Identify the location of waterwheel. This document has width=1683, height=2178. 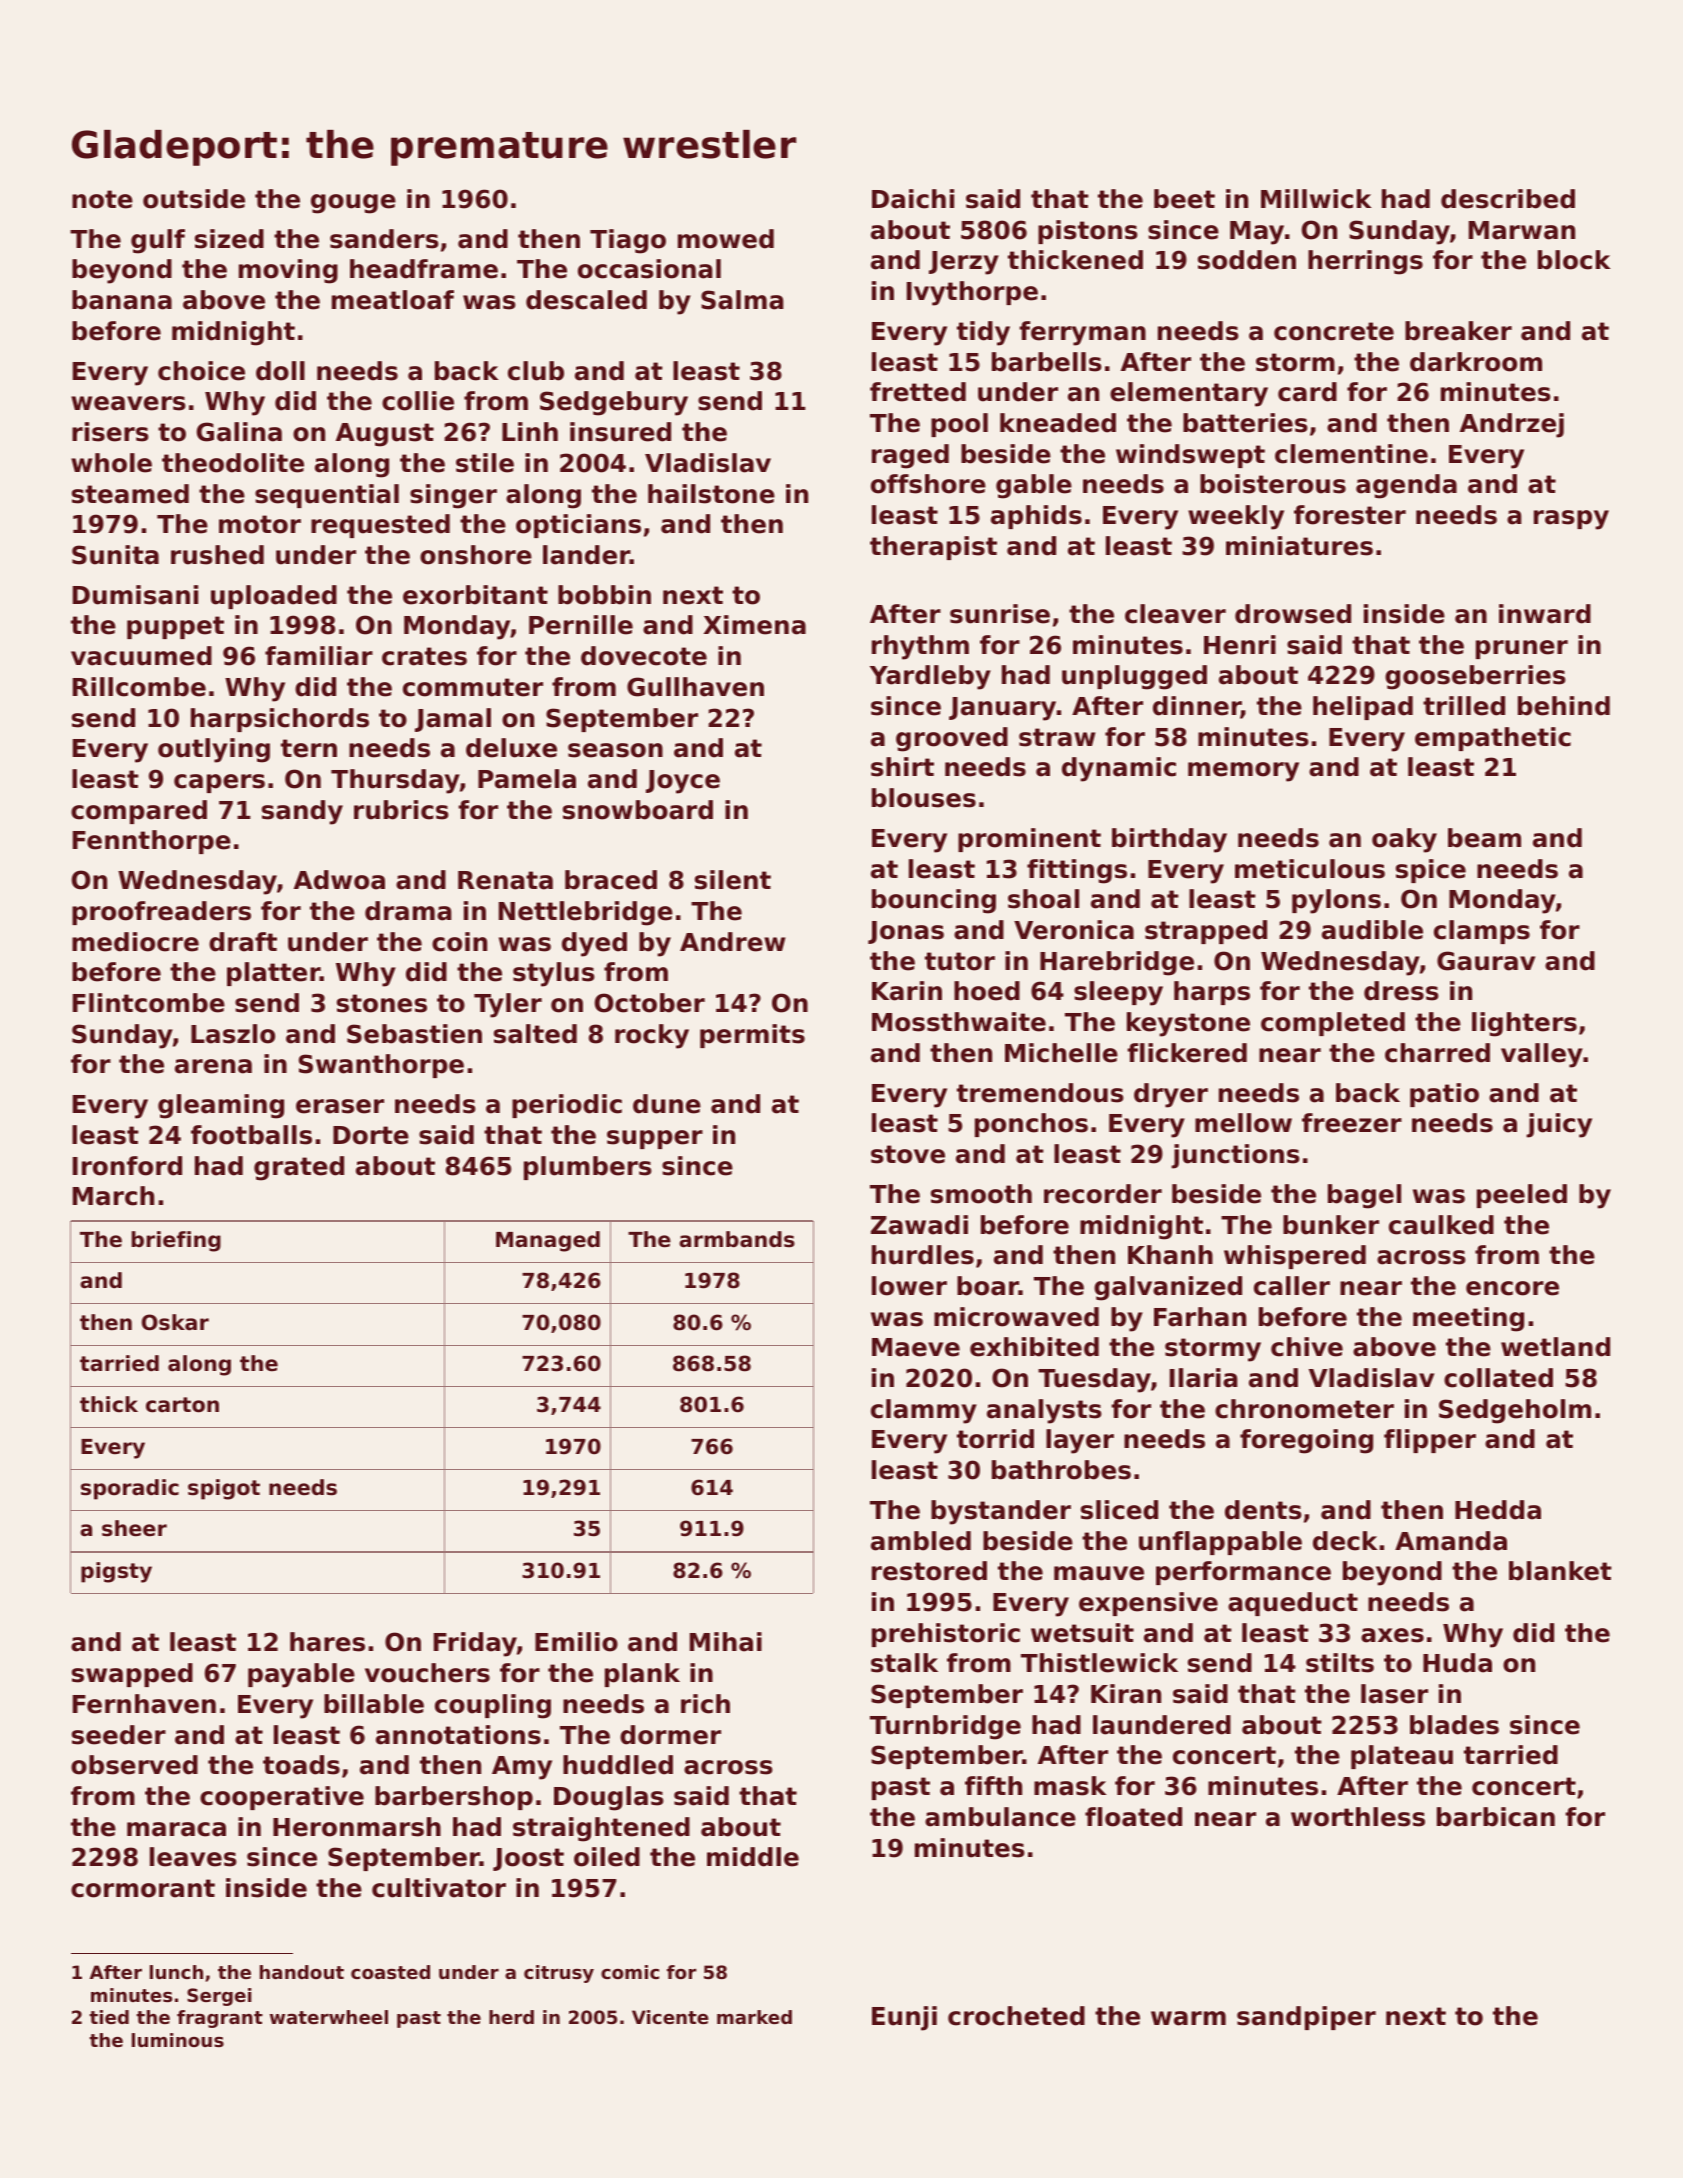
(329, 2017).
